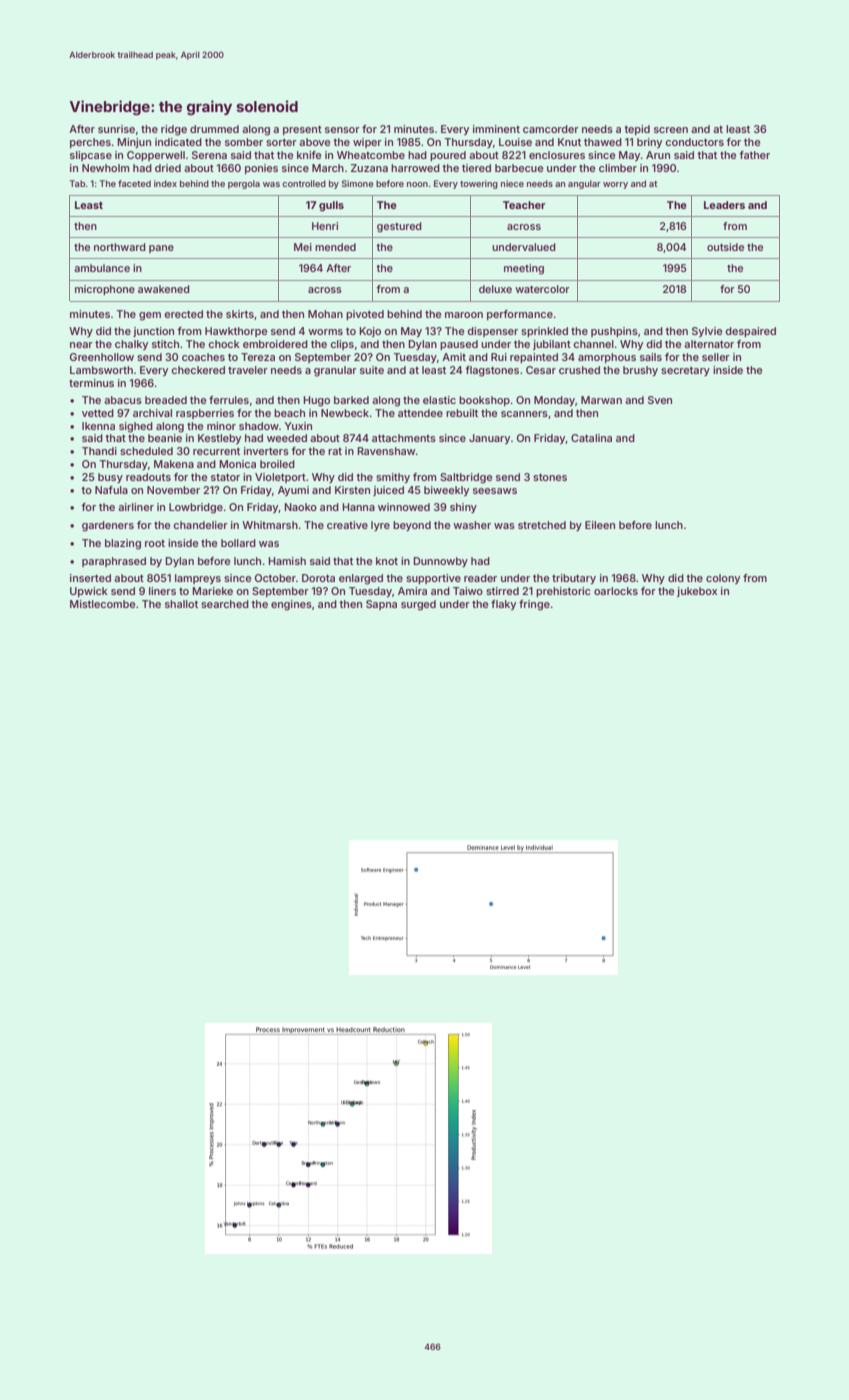 The image size is (849, 1400). Describe the element at coordinates (168, 168) in the document. I see `dried` at that location.
